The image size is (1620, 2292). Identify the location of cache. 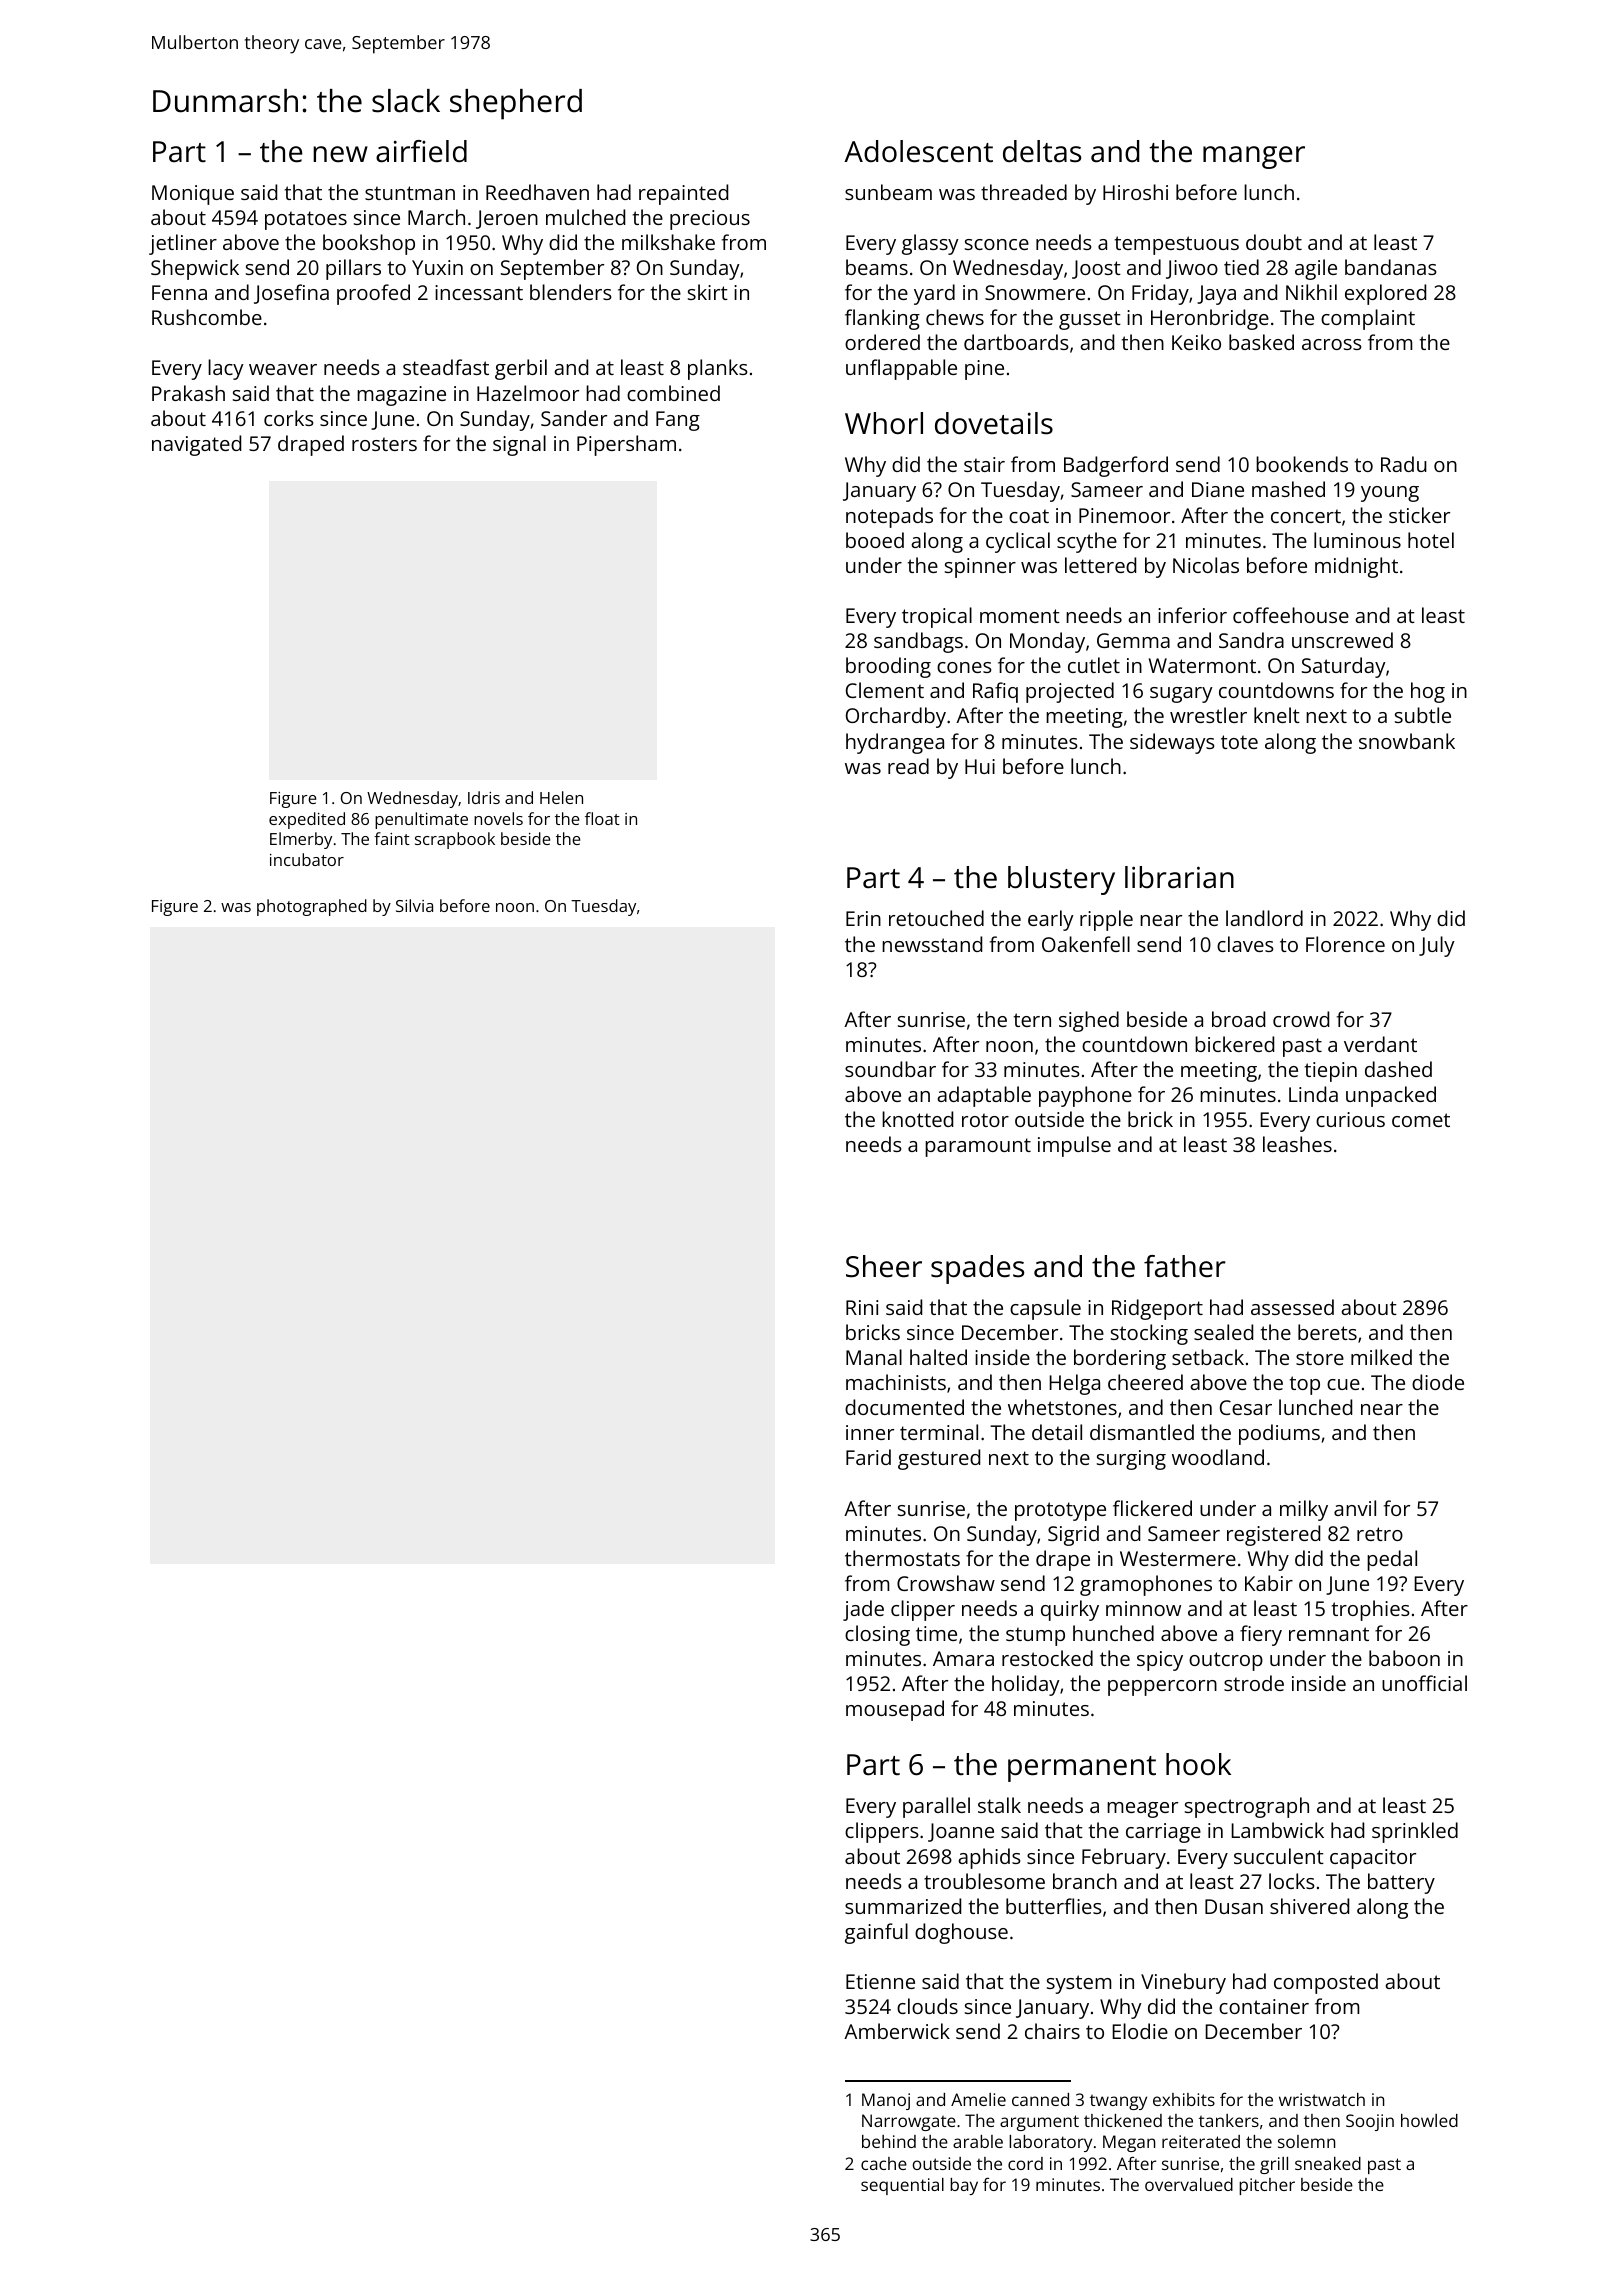
(884, 2163).
